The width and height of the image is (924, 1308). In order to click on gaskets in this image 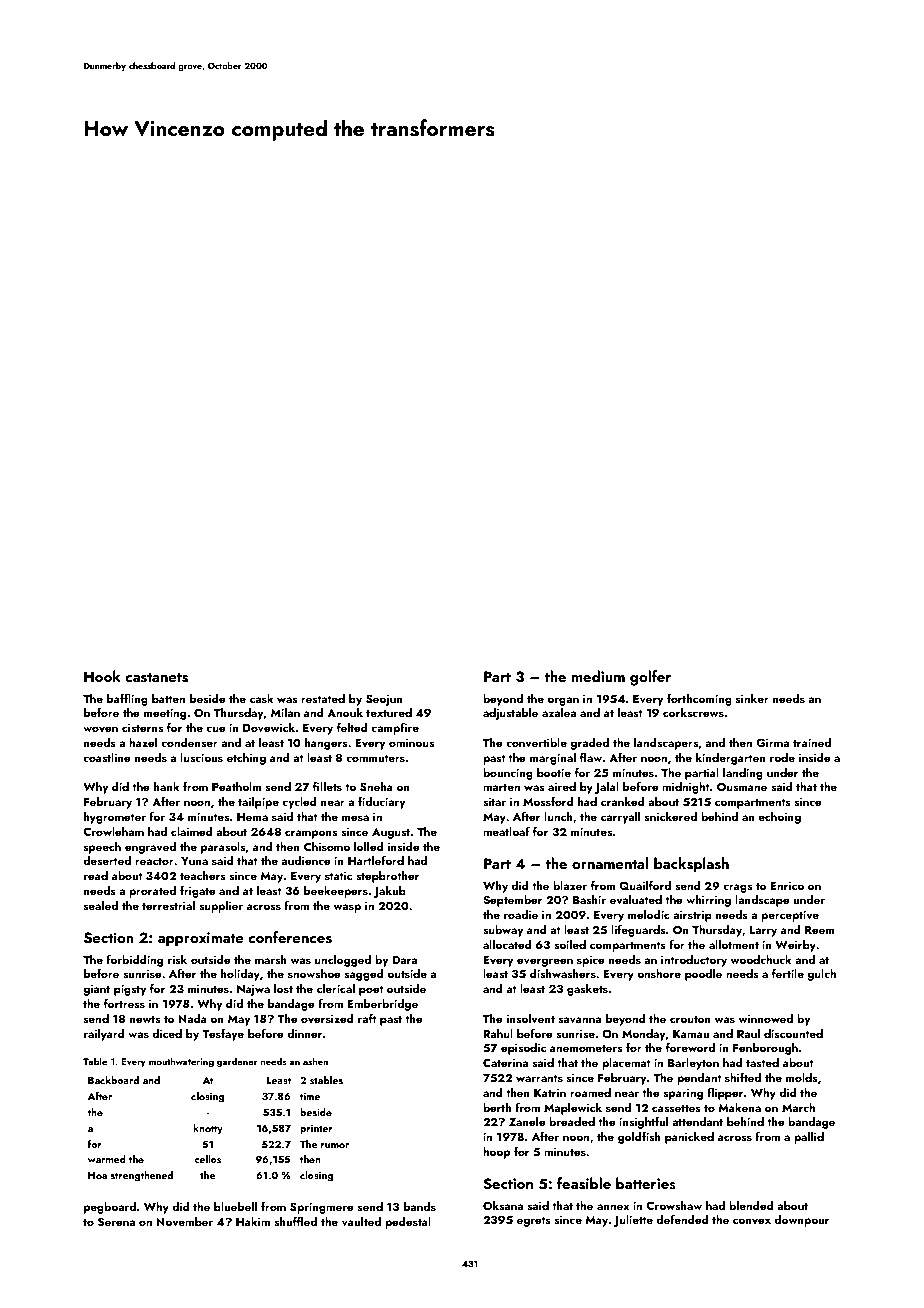, I will do `click(587, 990)`.
